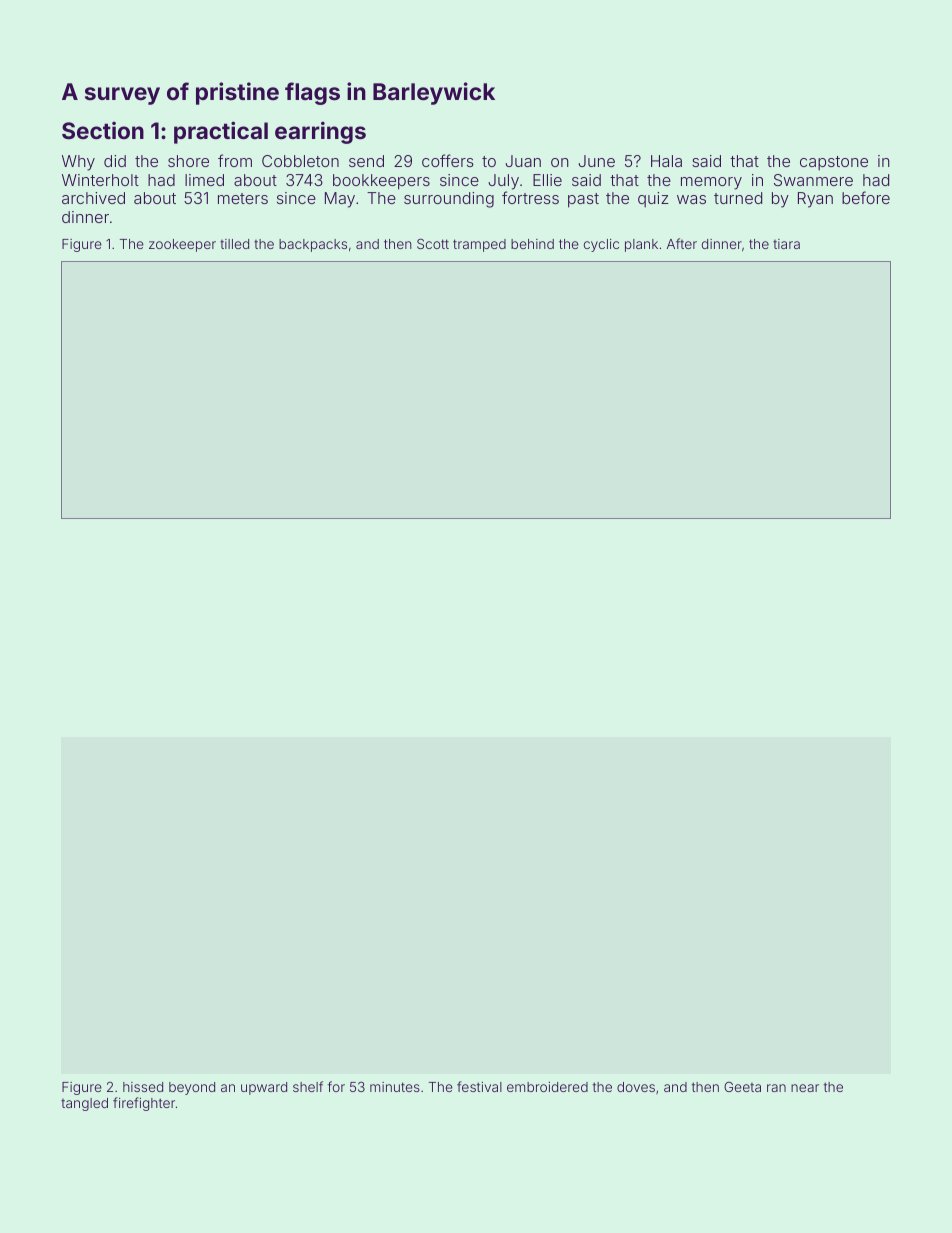 This image has width=952, height=1233. I want to click on plank, so click(641, 245).
